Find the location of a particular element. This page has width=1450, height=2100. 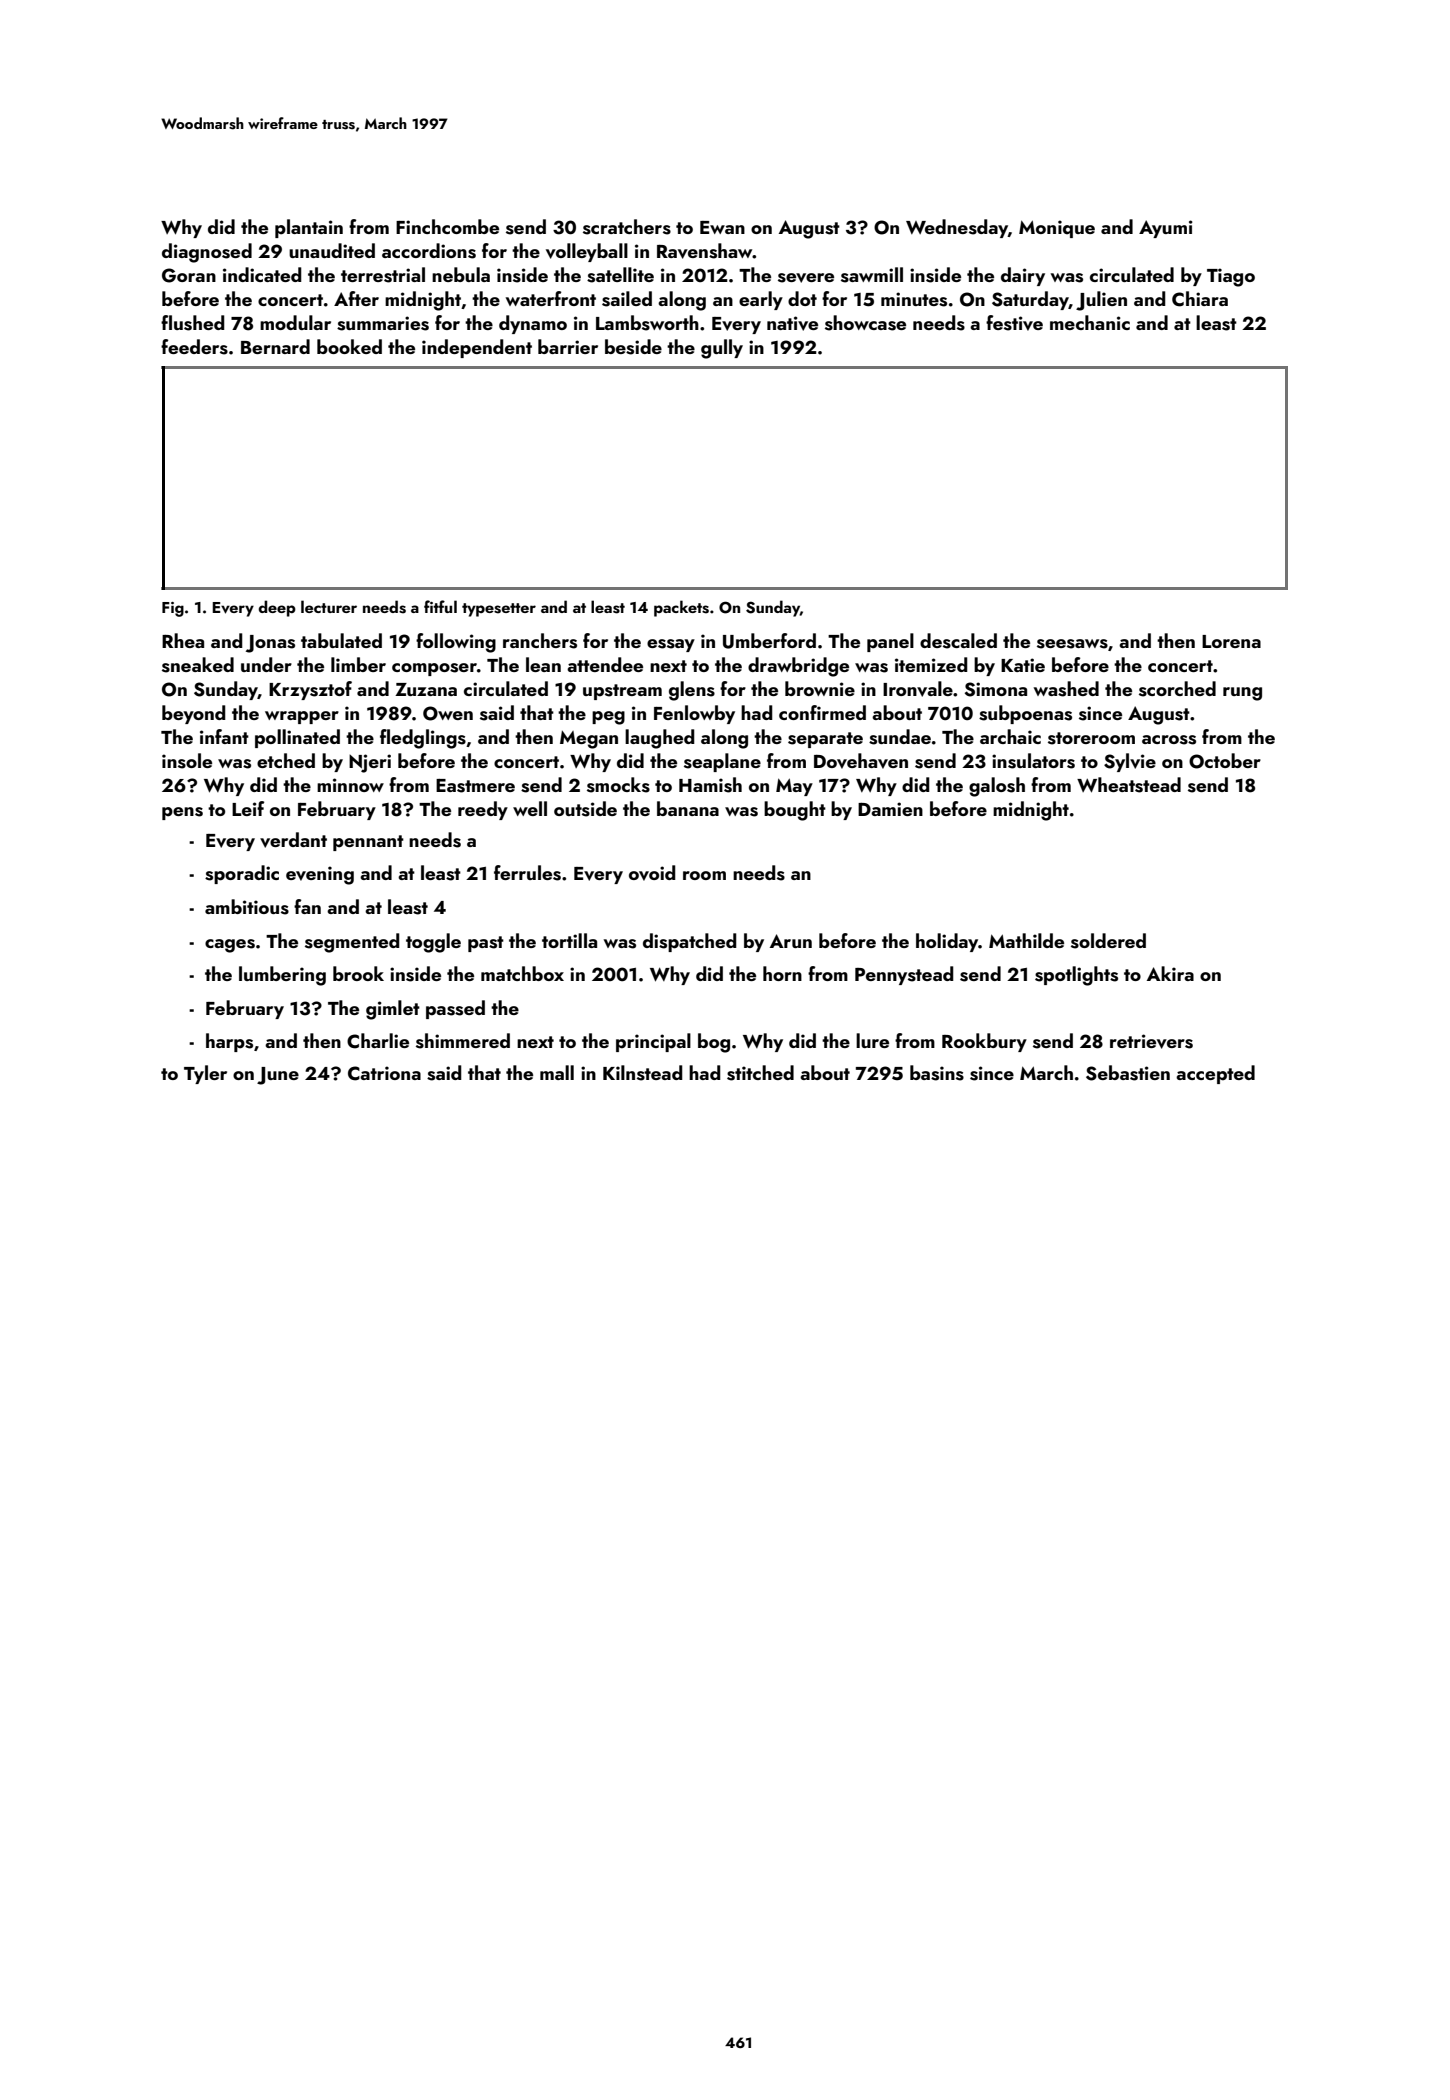

principal is located at coordinates (653, 1042).
